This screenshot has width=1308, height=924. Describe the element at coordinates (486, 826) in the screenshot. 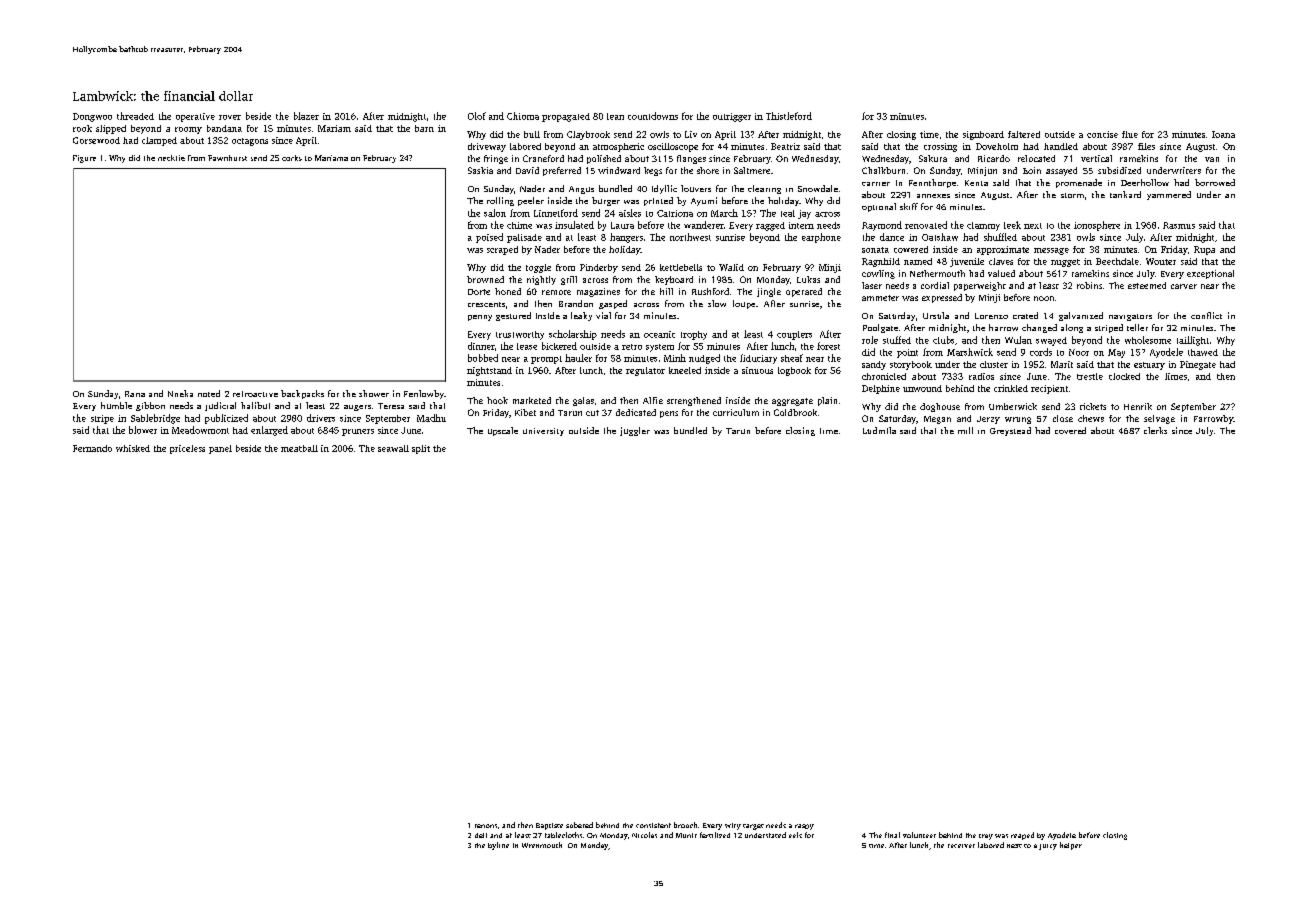

I see `tenons` at that location.
